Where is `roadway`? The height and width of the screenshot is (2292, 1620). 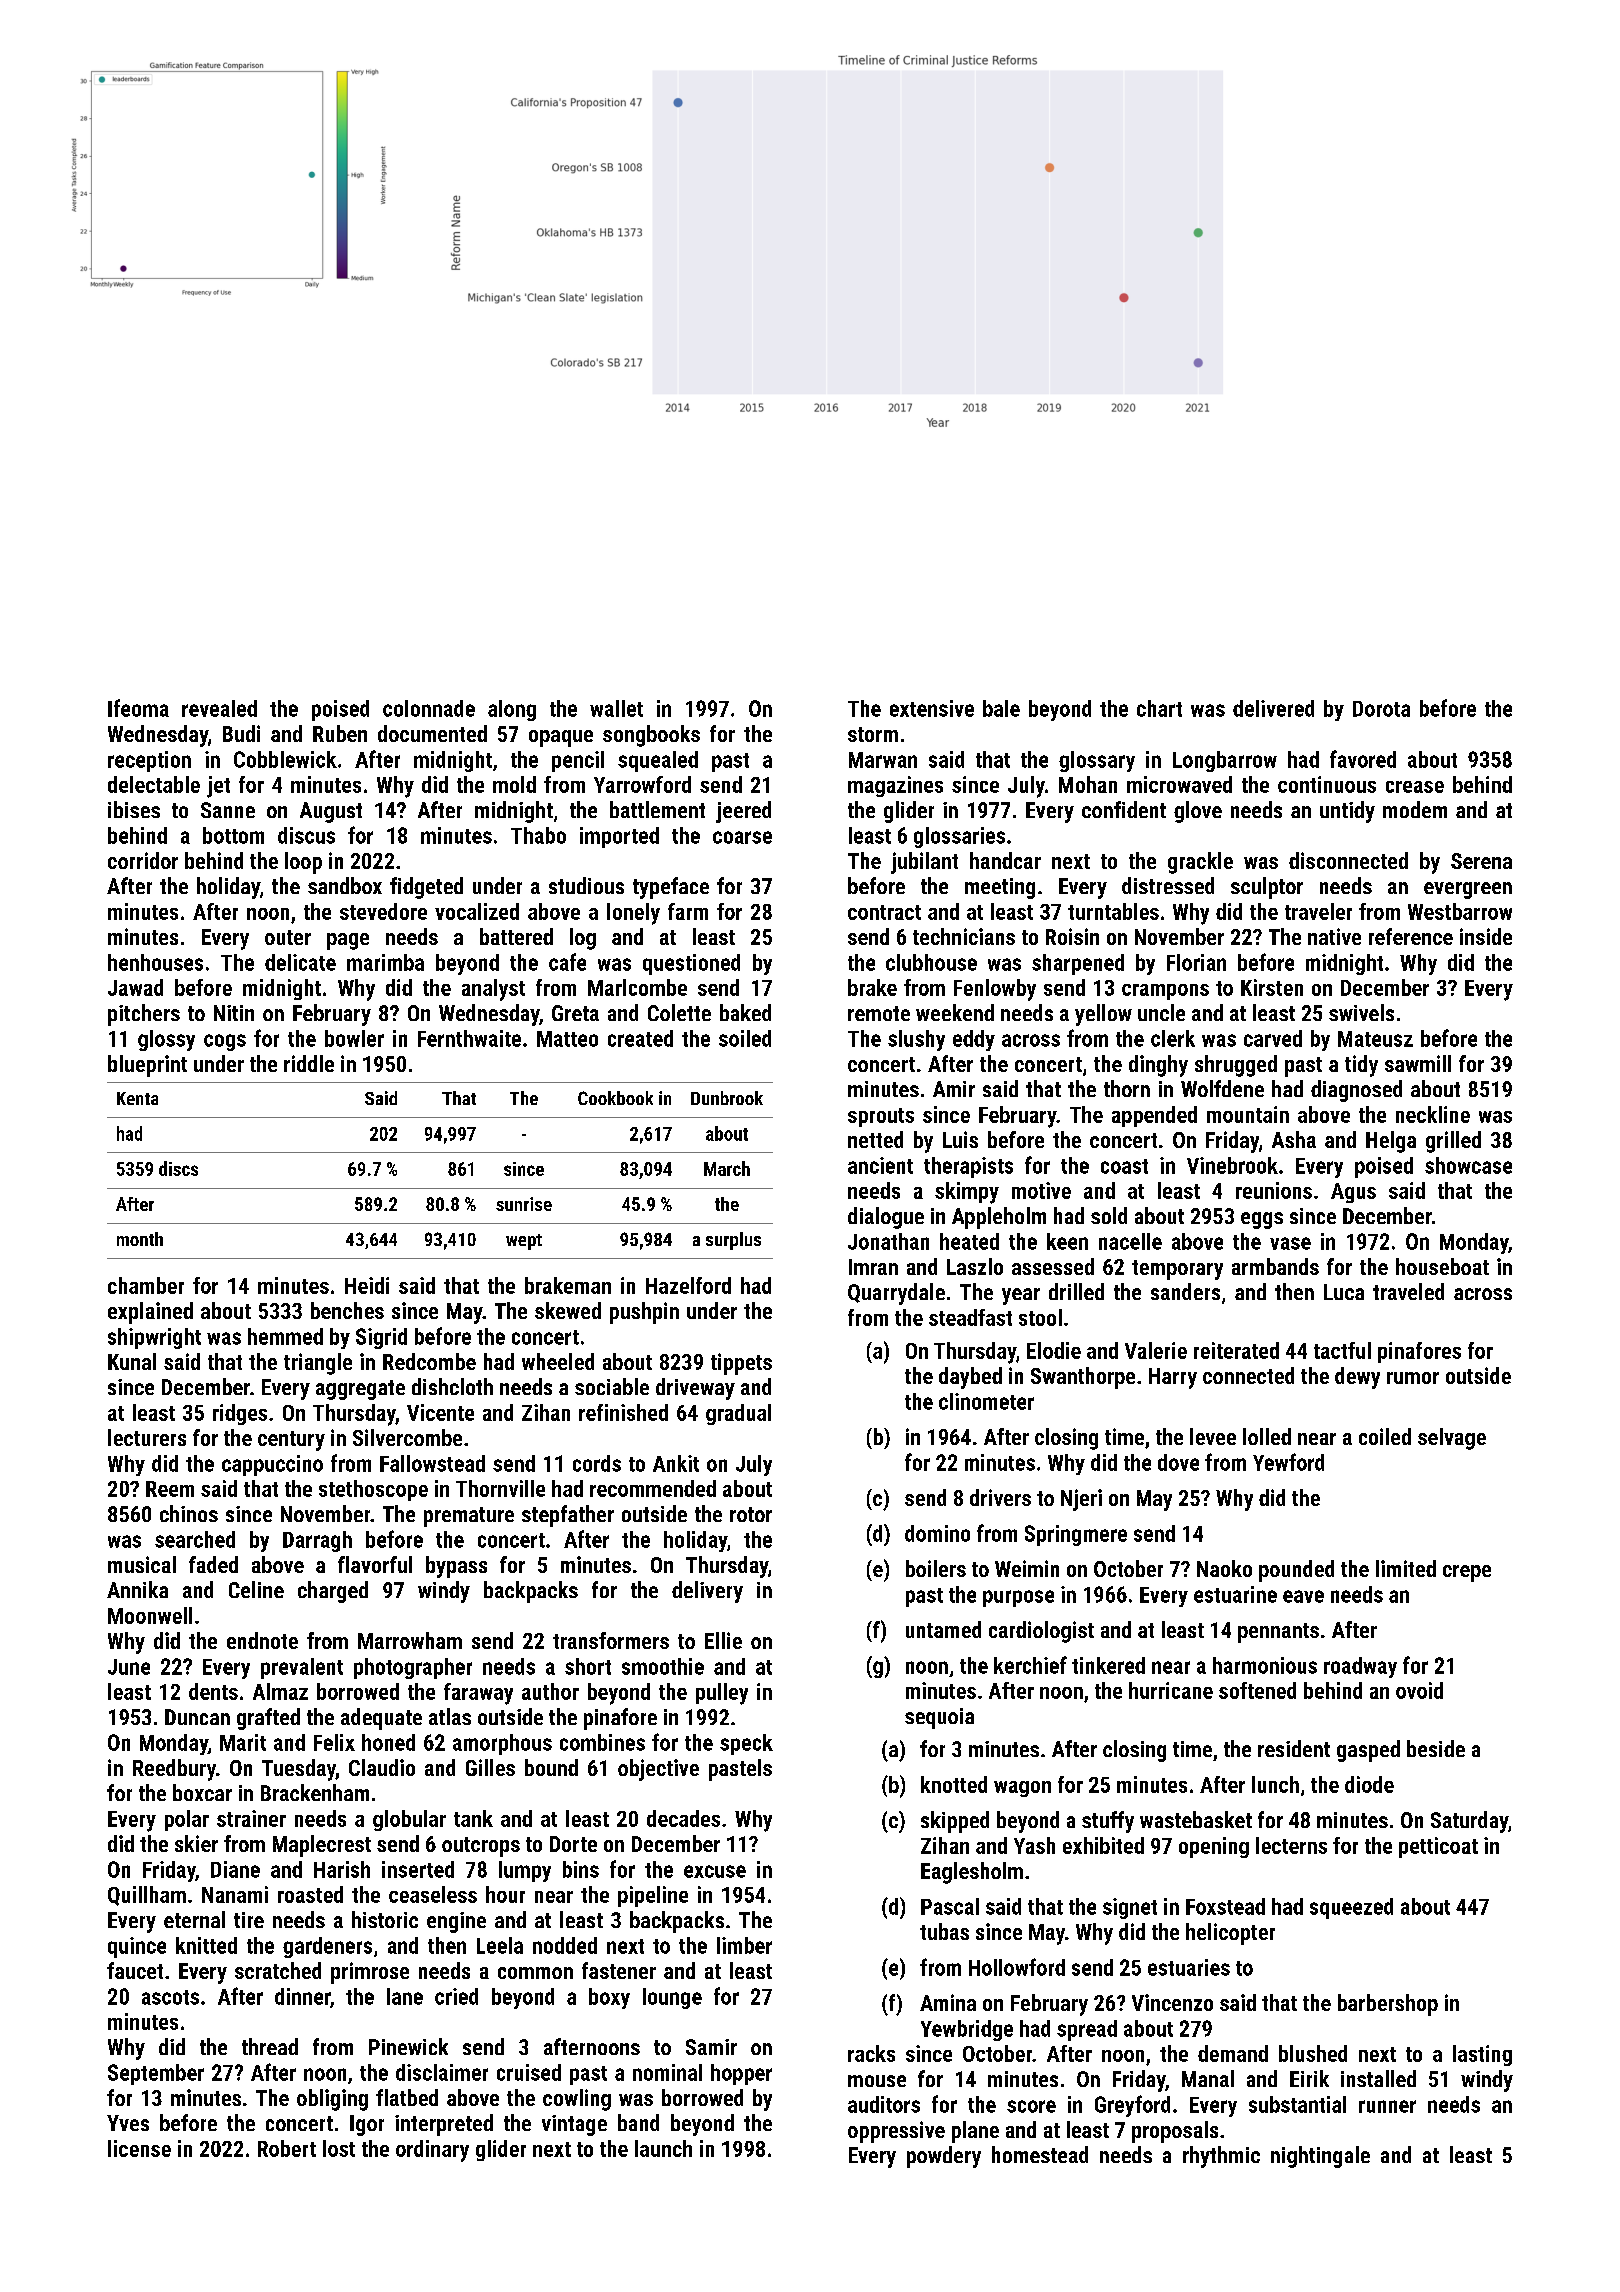
roadway is located at coordinates (1360, 1667).
